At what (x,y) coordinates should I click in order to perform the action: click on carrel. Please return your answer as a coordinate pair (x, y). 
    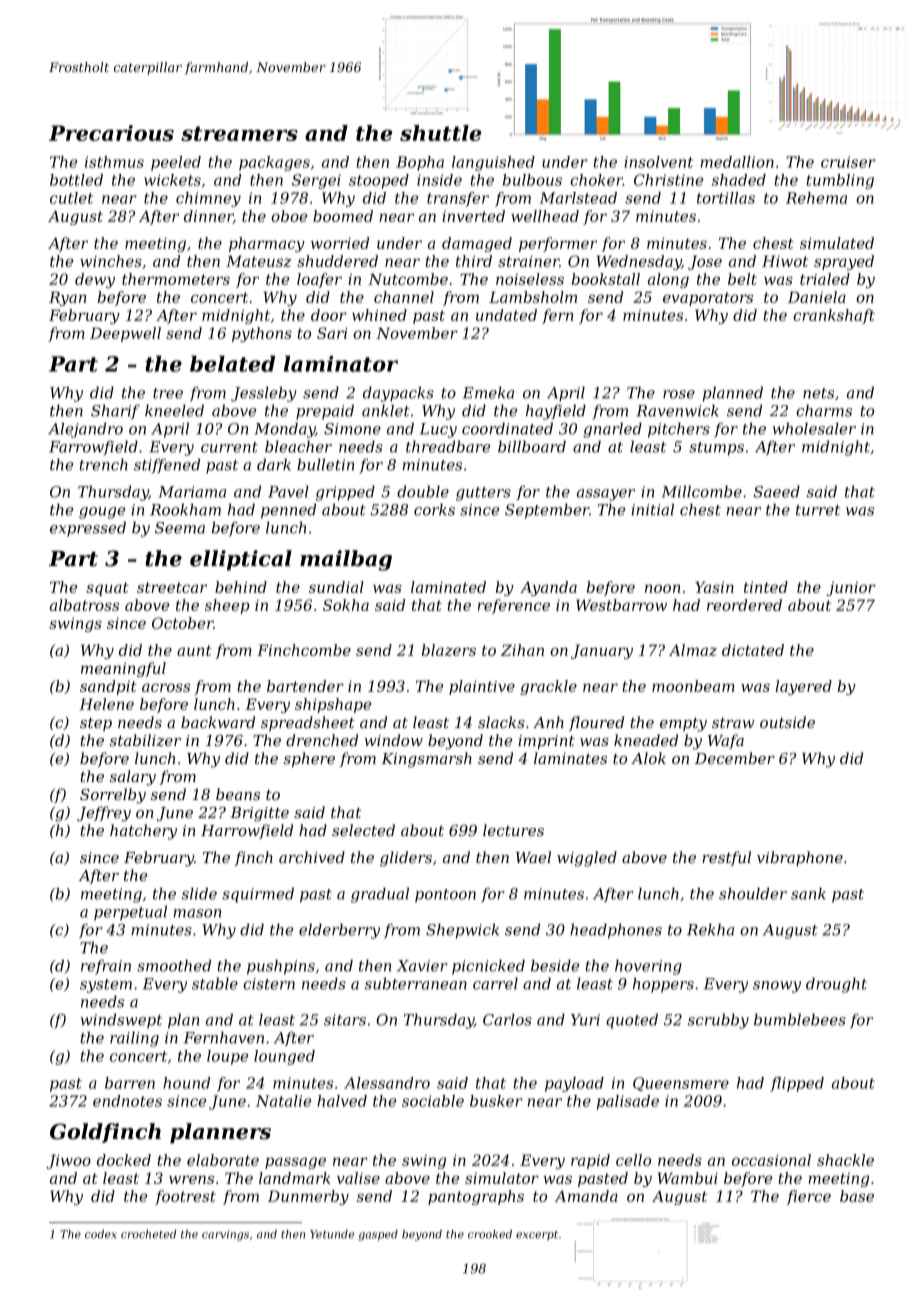
    Looking at the image, I should click on (495, 983).
